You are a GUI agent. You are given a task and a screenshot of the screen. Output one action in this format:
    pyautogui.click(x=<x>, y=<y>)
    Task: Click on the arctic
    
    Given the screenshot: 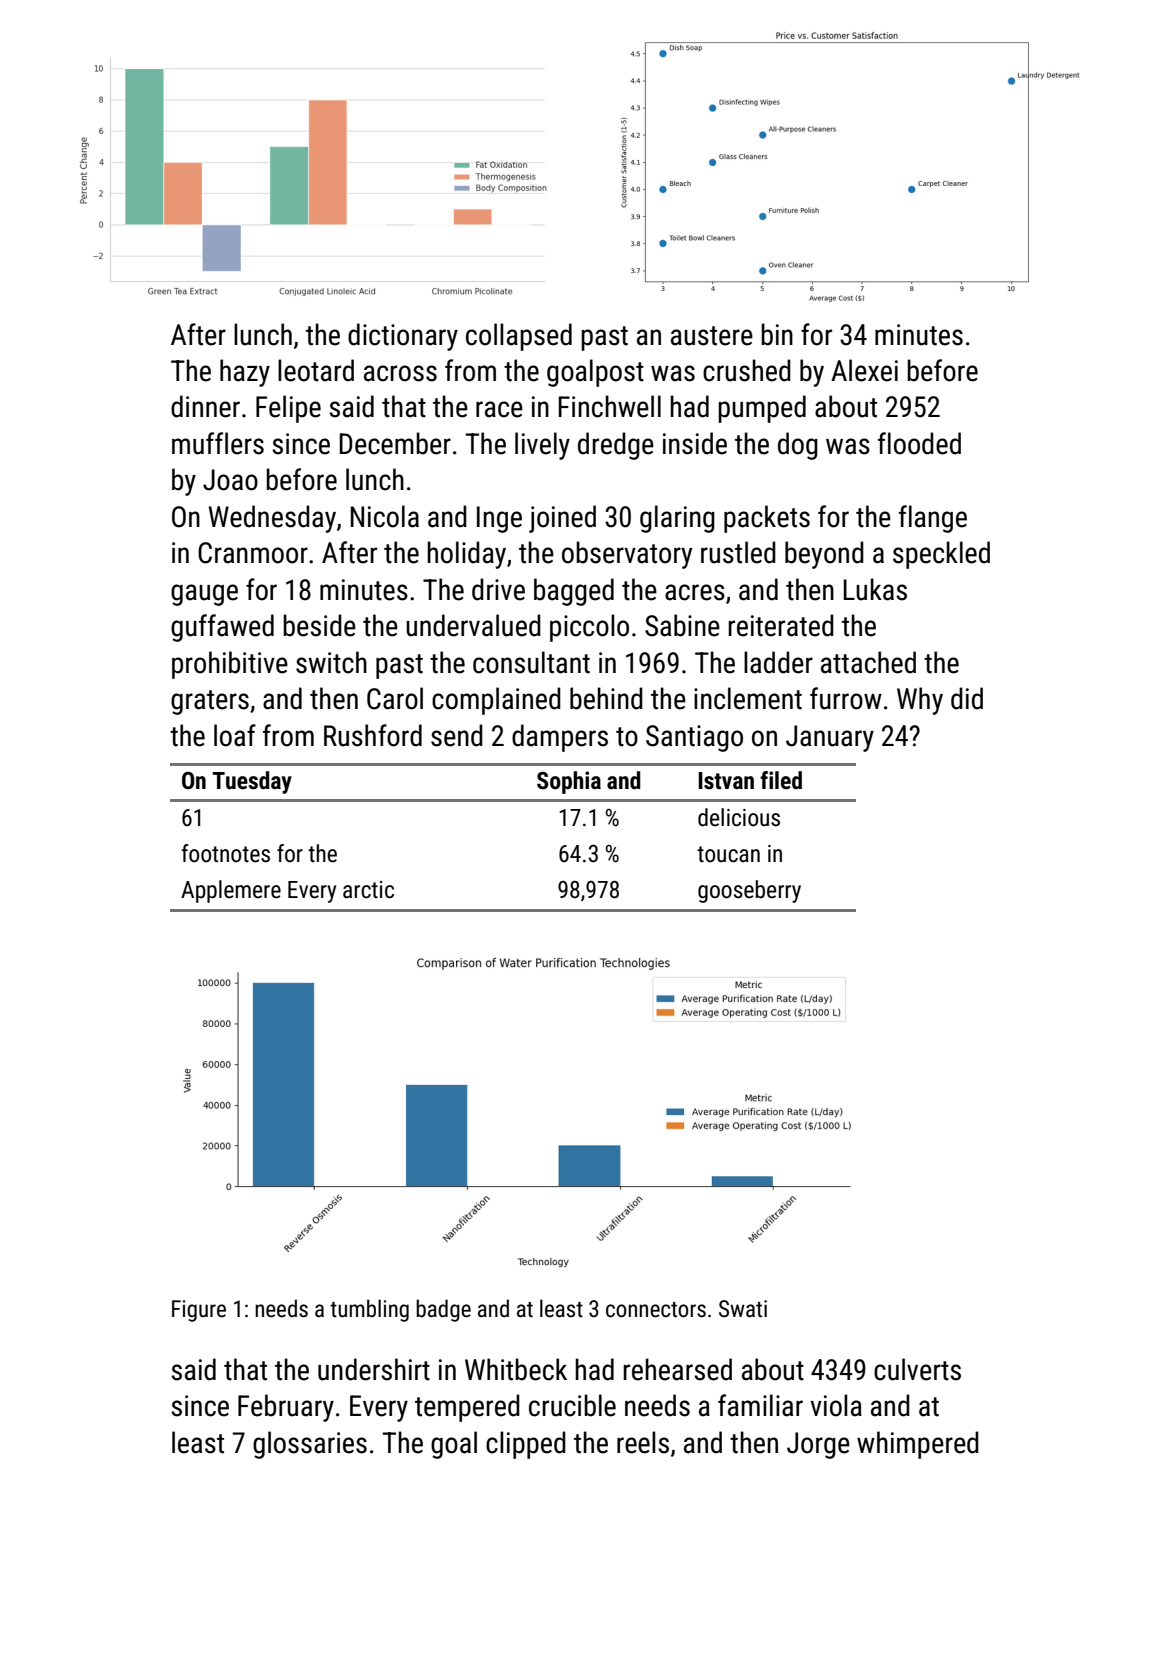 What is the action you would take?
    pyautogui.click(x=368, y=890)
